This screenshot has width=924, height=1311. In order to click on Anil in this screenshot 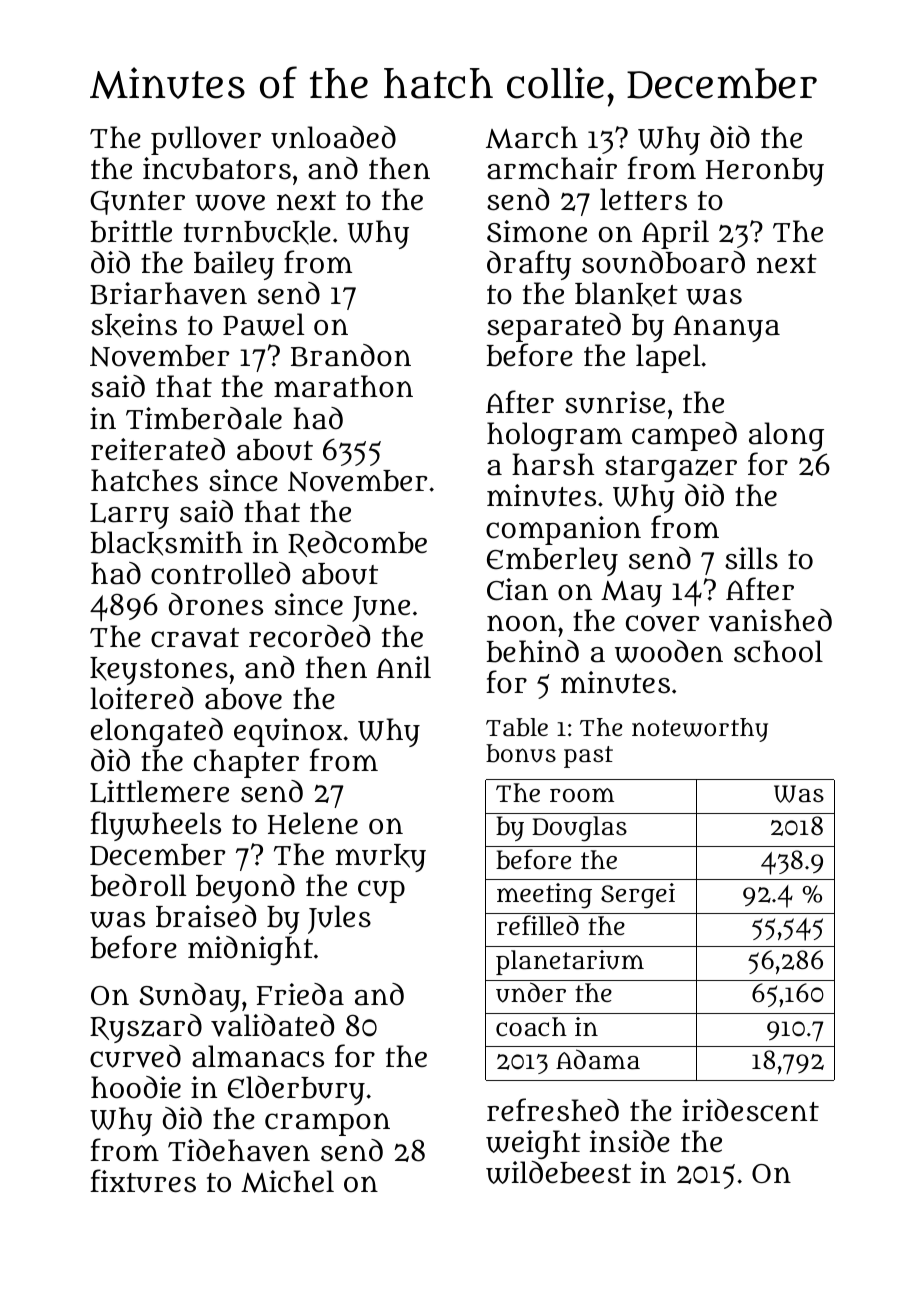, I will do `click(403, 667)`.
